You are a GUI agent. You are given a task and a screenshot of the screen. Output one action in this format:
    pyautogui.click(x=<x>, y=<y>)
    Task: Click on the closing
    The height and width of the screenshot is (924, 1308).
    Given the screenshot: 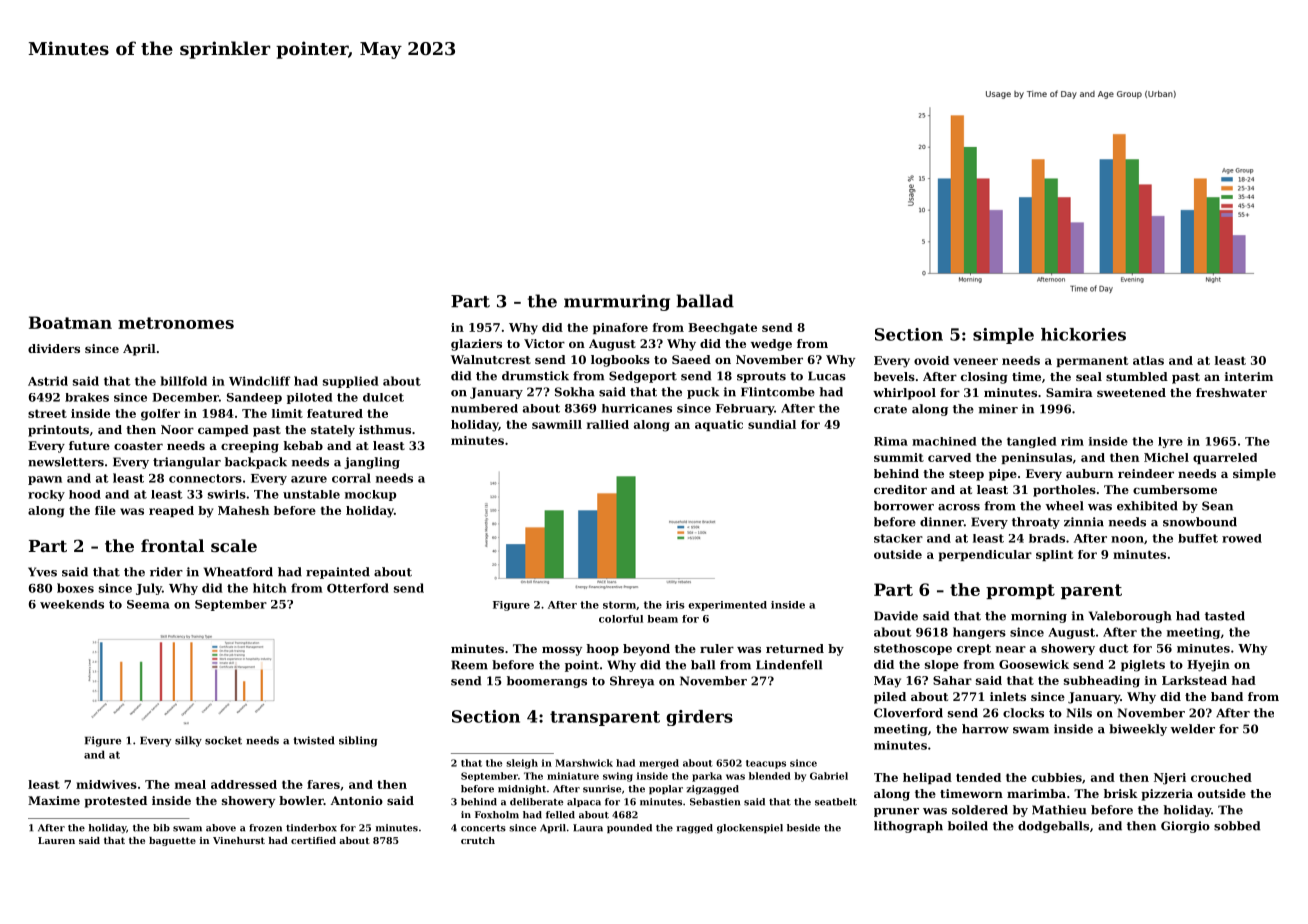 What is the action you would take?
    pyautogui.click(x=984, y=378)
